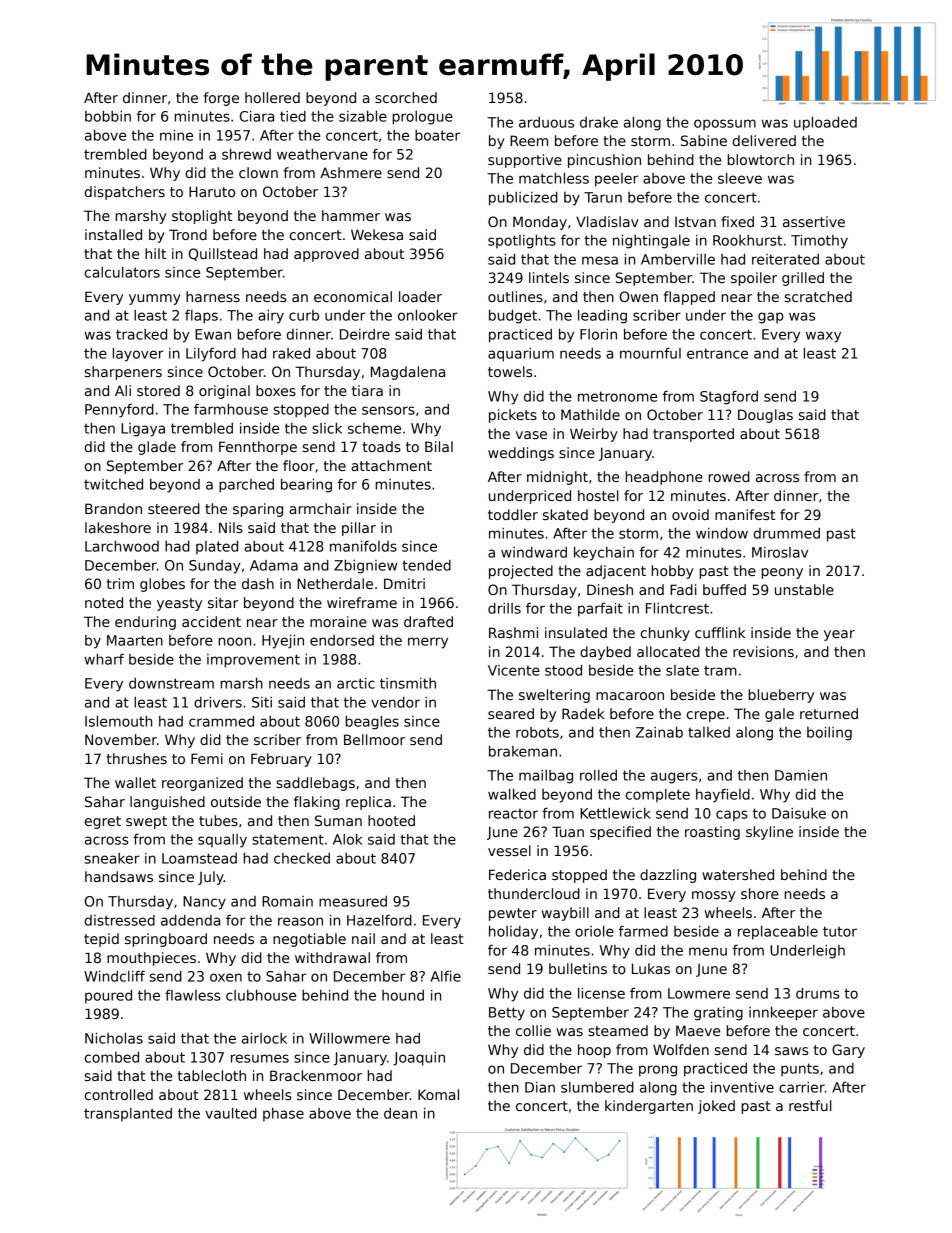 Image resolution: width=952 pixels, height=1233 pixels. I want to click on Maeve, so click(698, 1030).
